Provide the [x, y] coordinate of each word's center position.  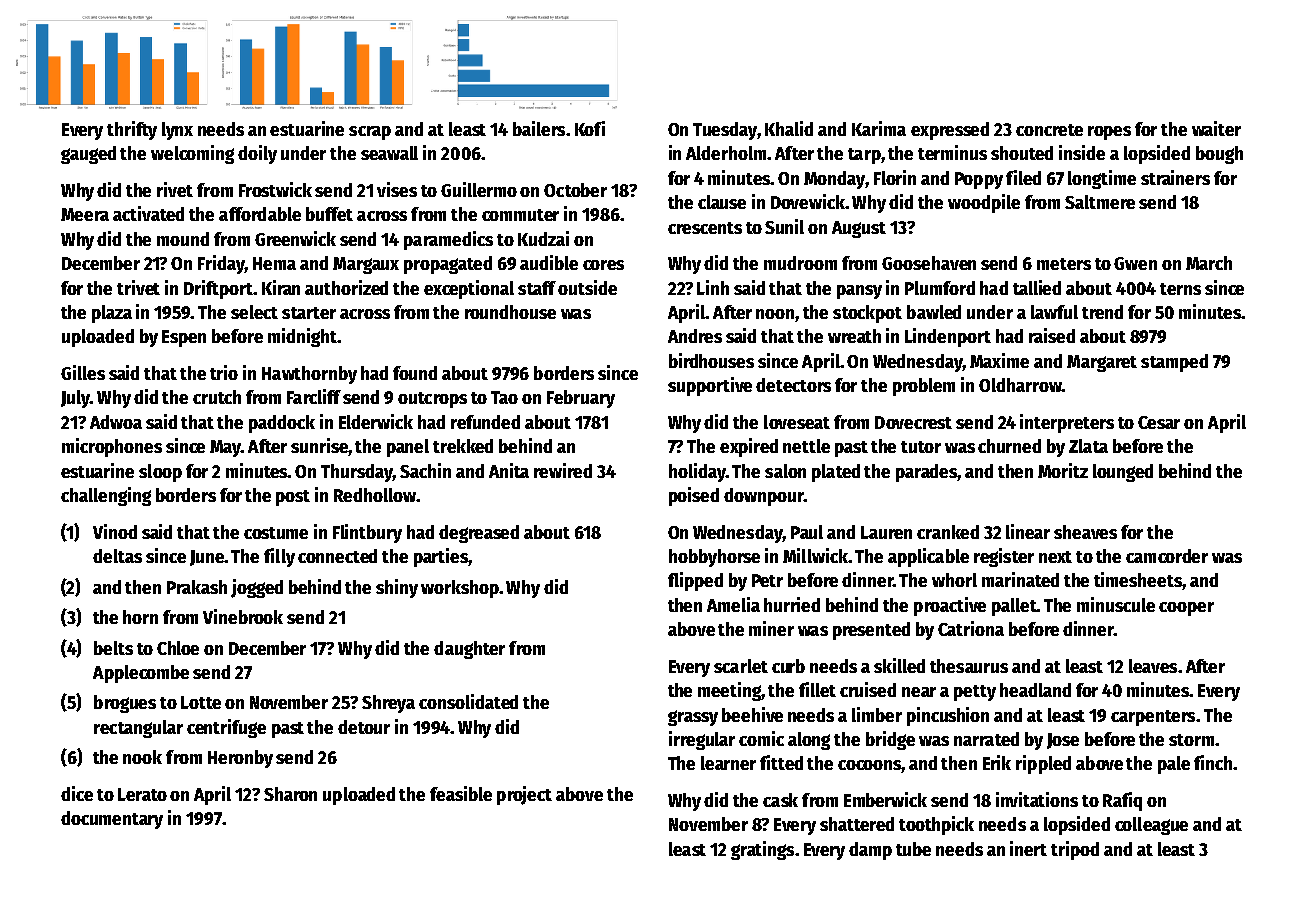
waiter [1216, 128]
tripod [1075, 850]
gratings [762, 850]
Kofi [590, 128]
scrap [370, 133]
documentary [112, 820]
